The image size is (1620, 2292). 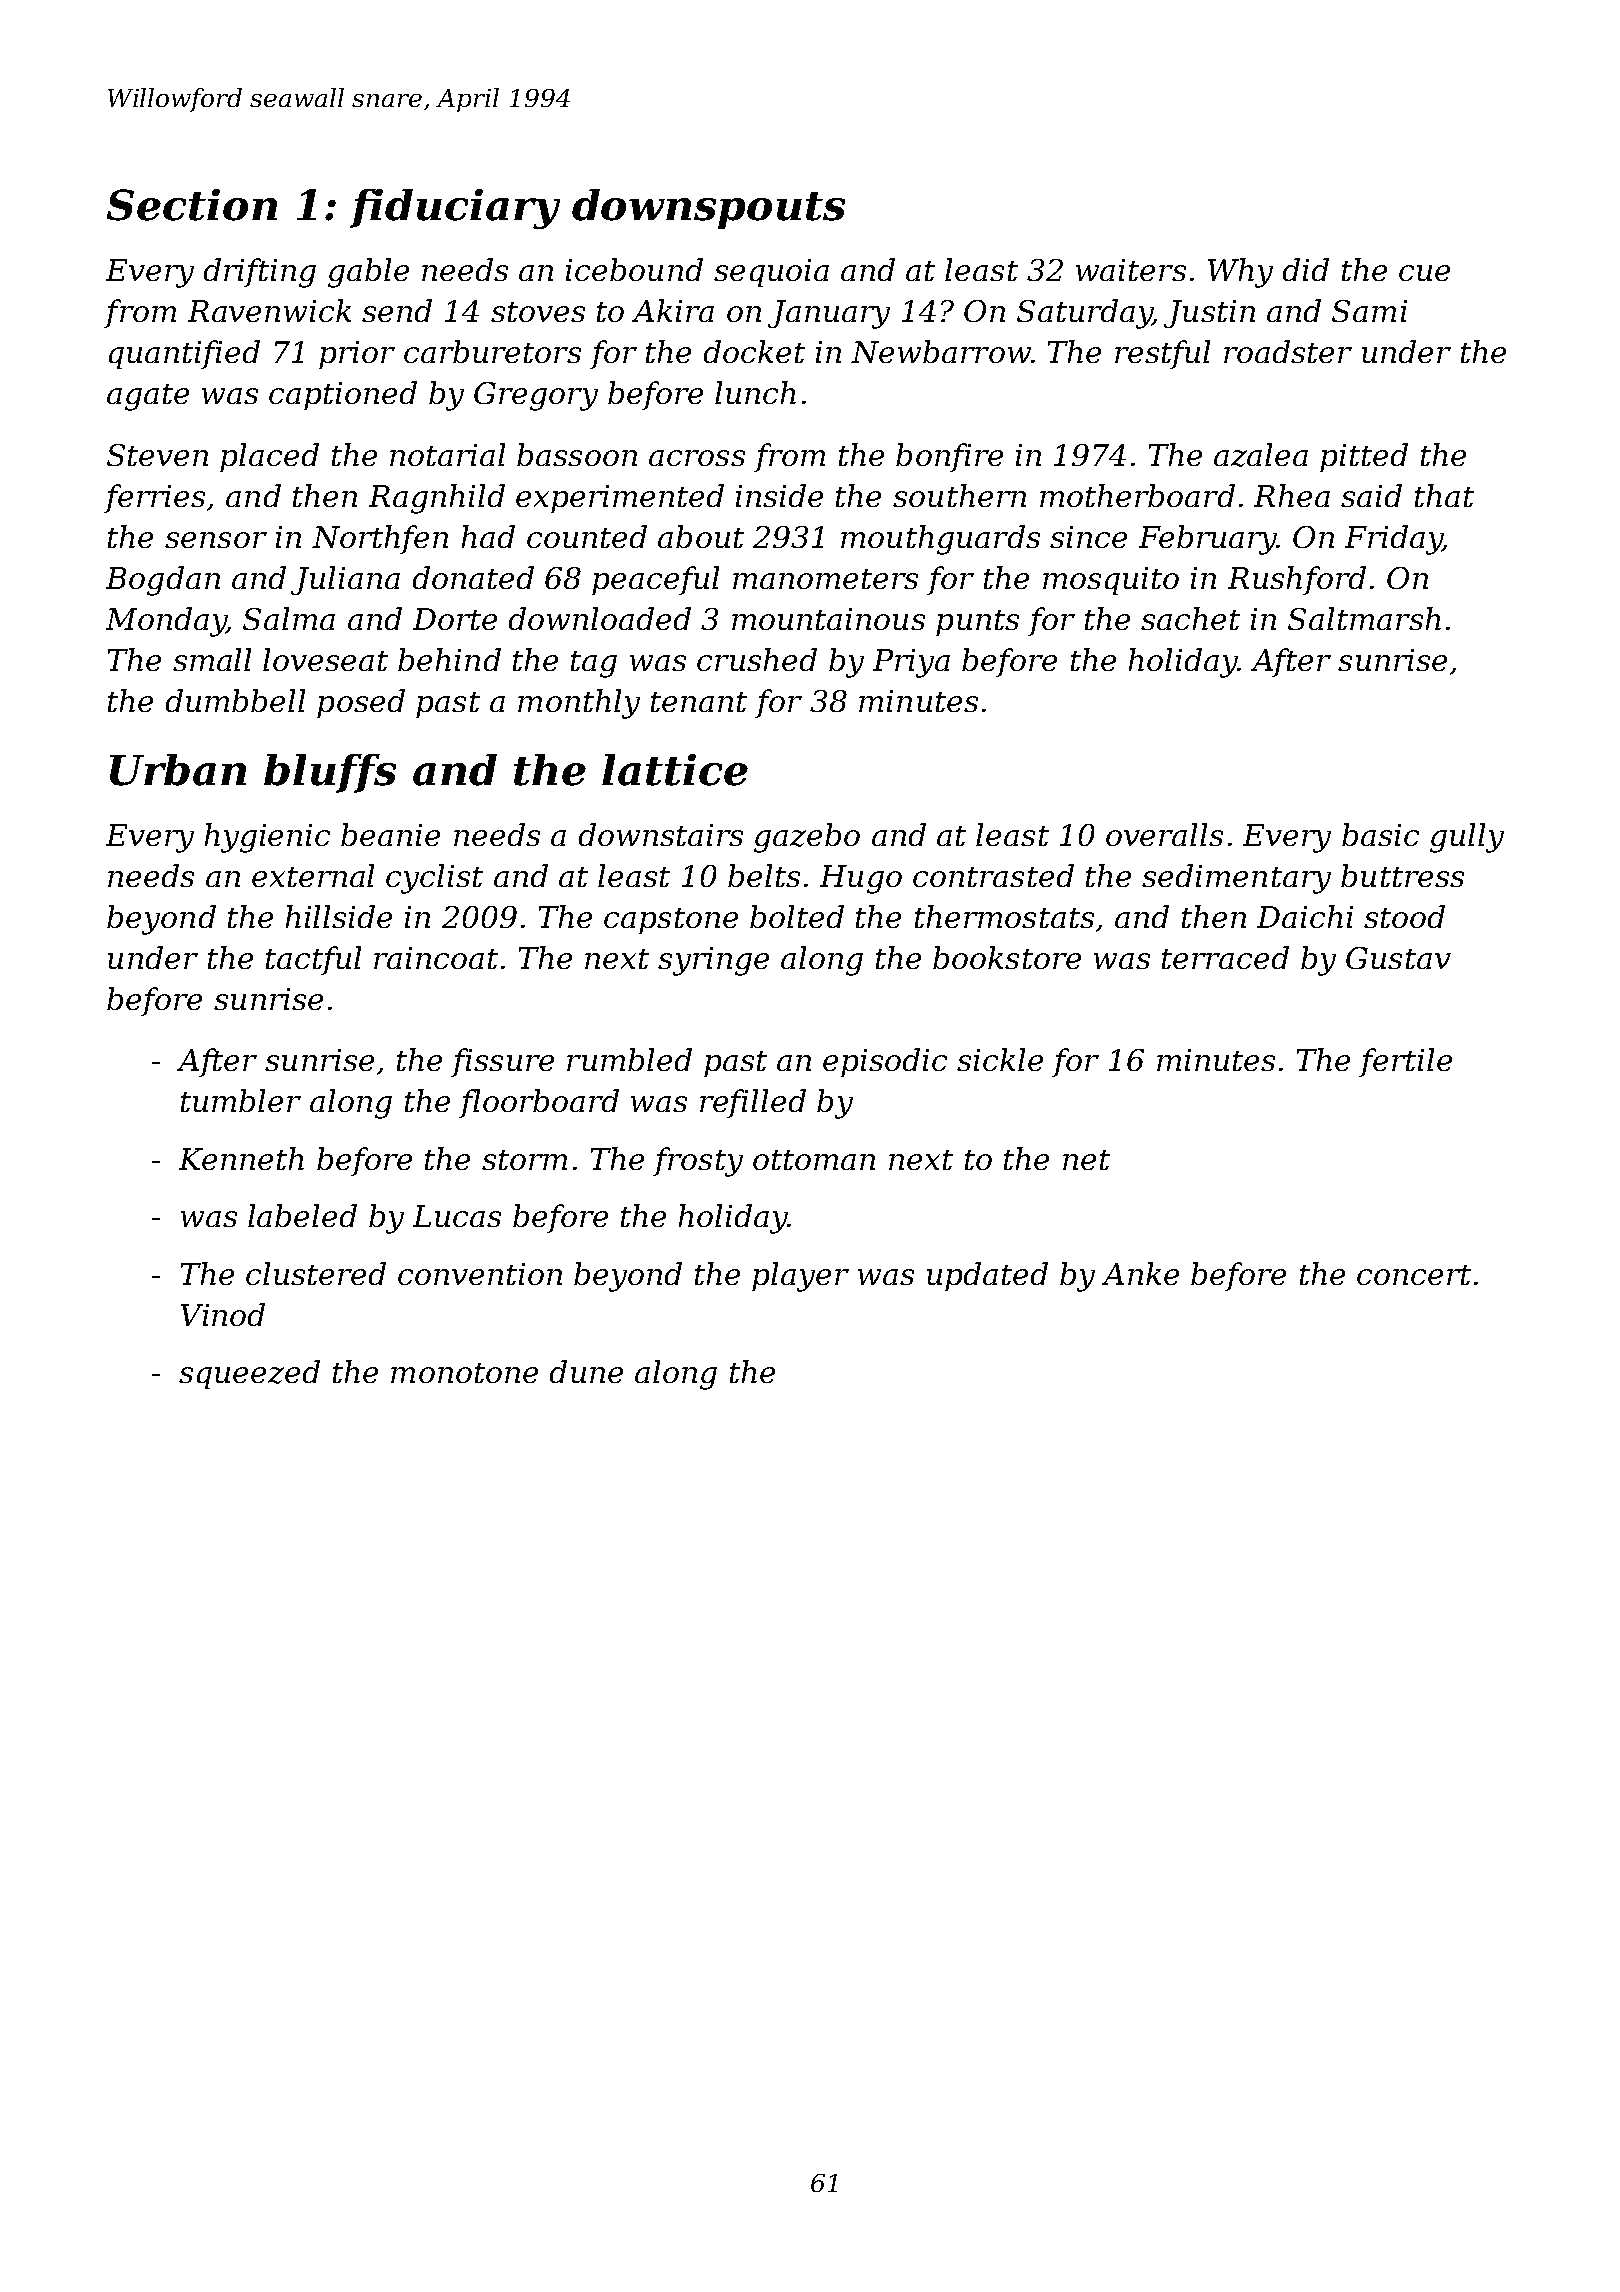 I want to click on Section, so click(x=192, y=205).
